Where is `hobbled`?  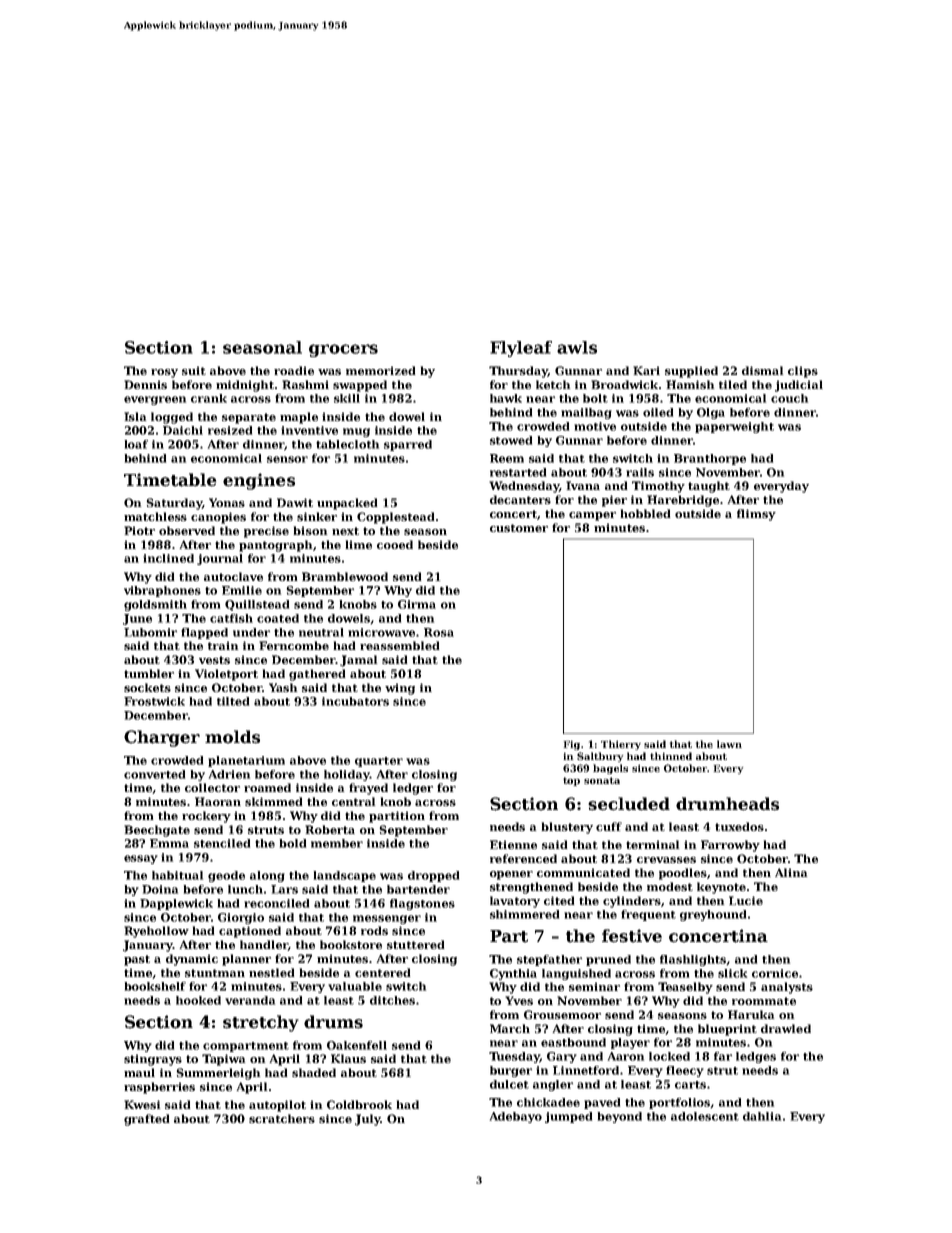 hobbled is located at coordinates (645, 513).
